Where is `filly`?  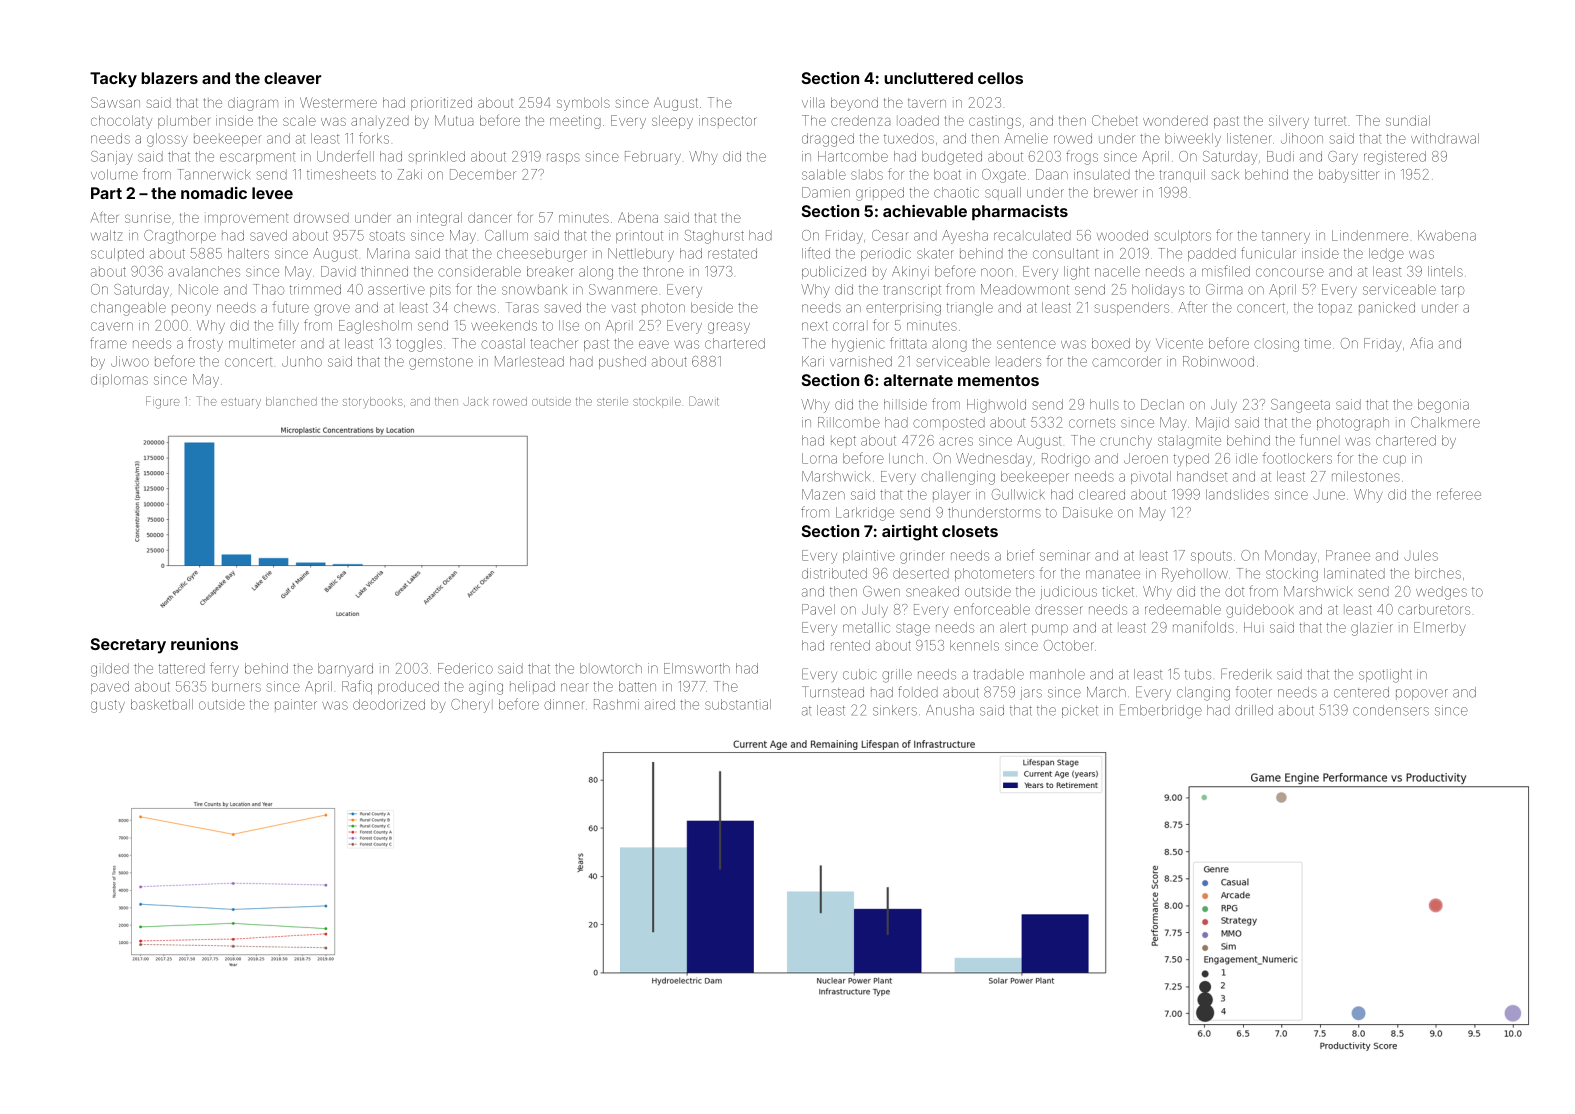
filly is located at coordinates (289, 326).
